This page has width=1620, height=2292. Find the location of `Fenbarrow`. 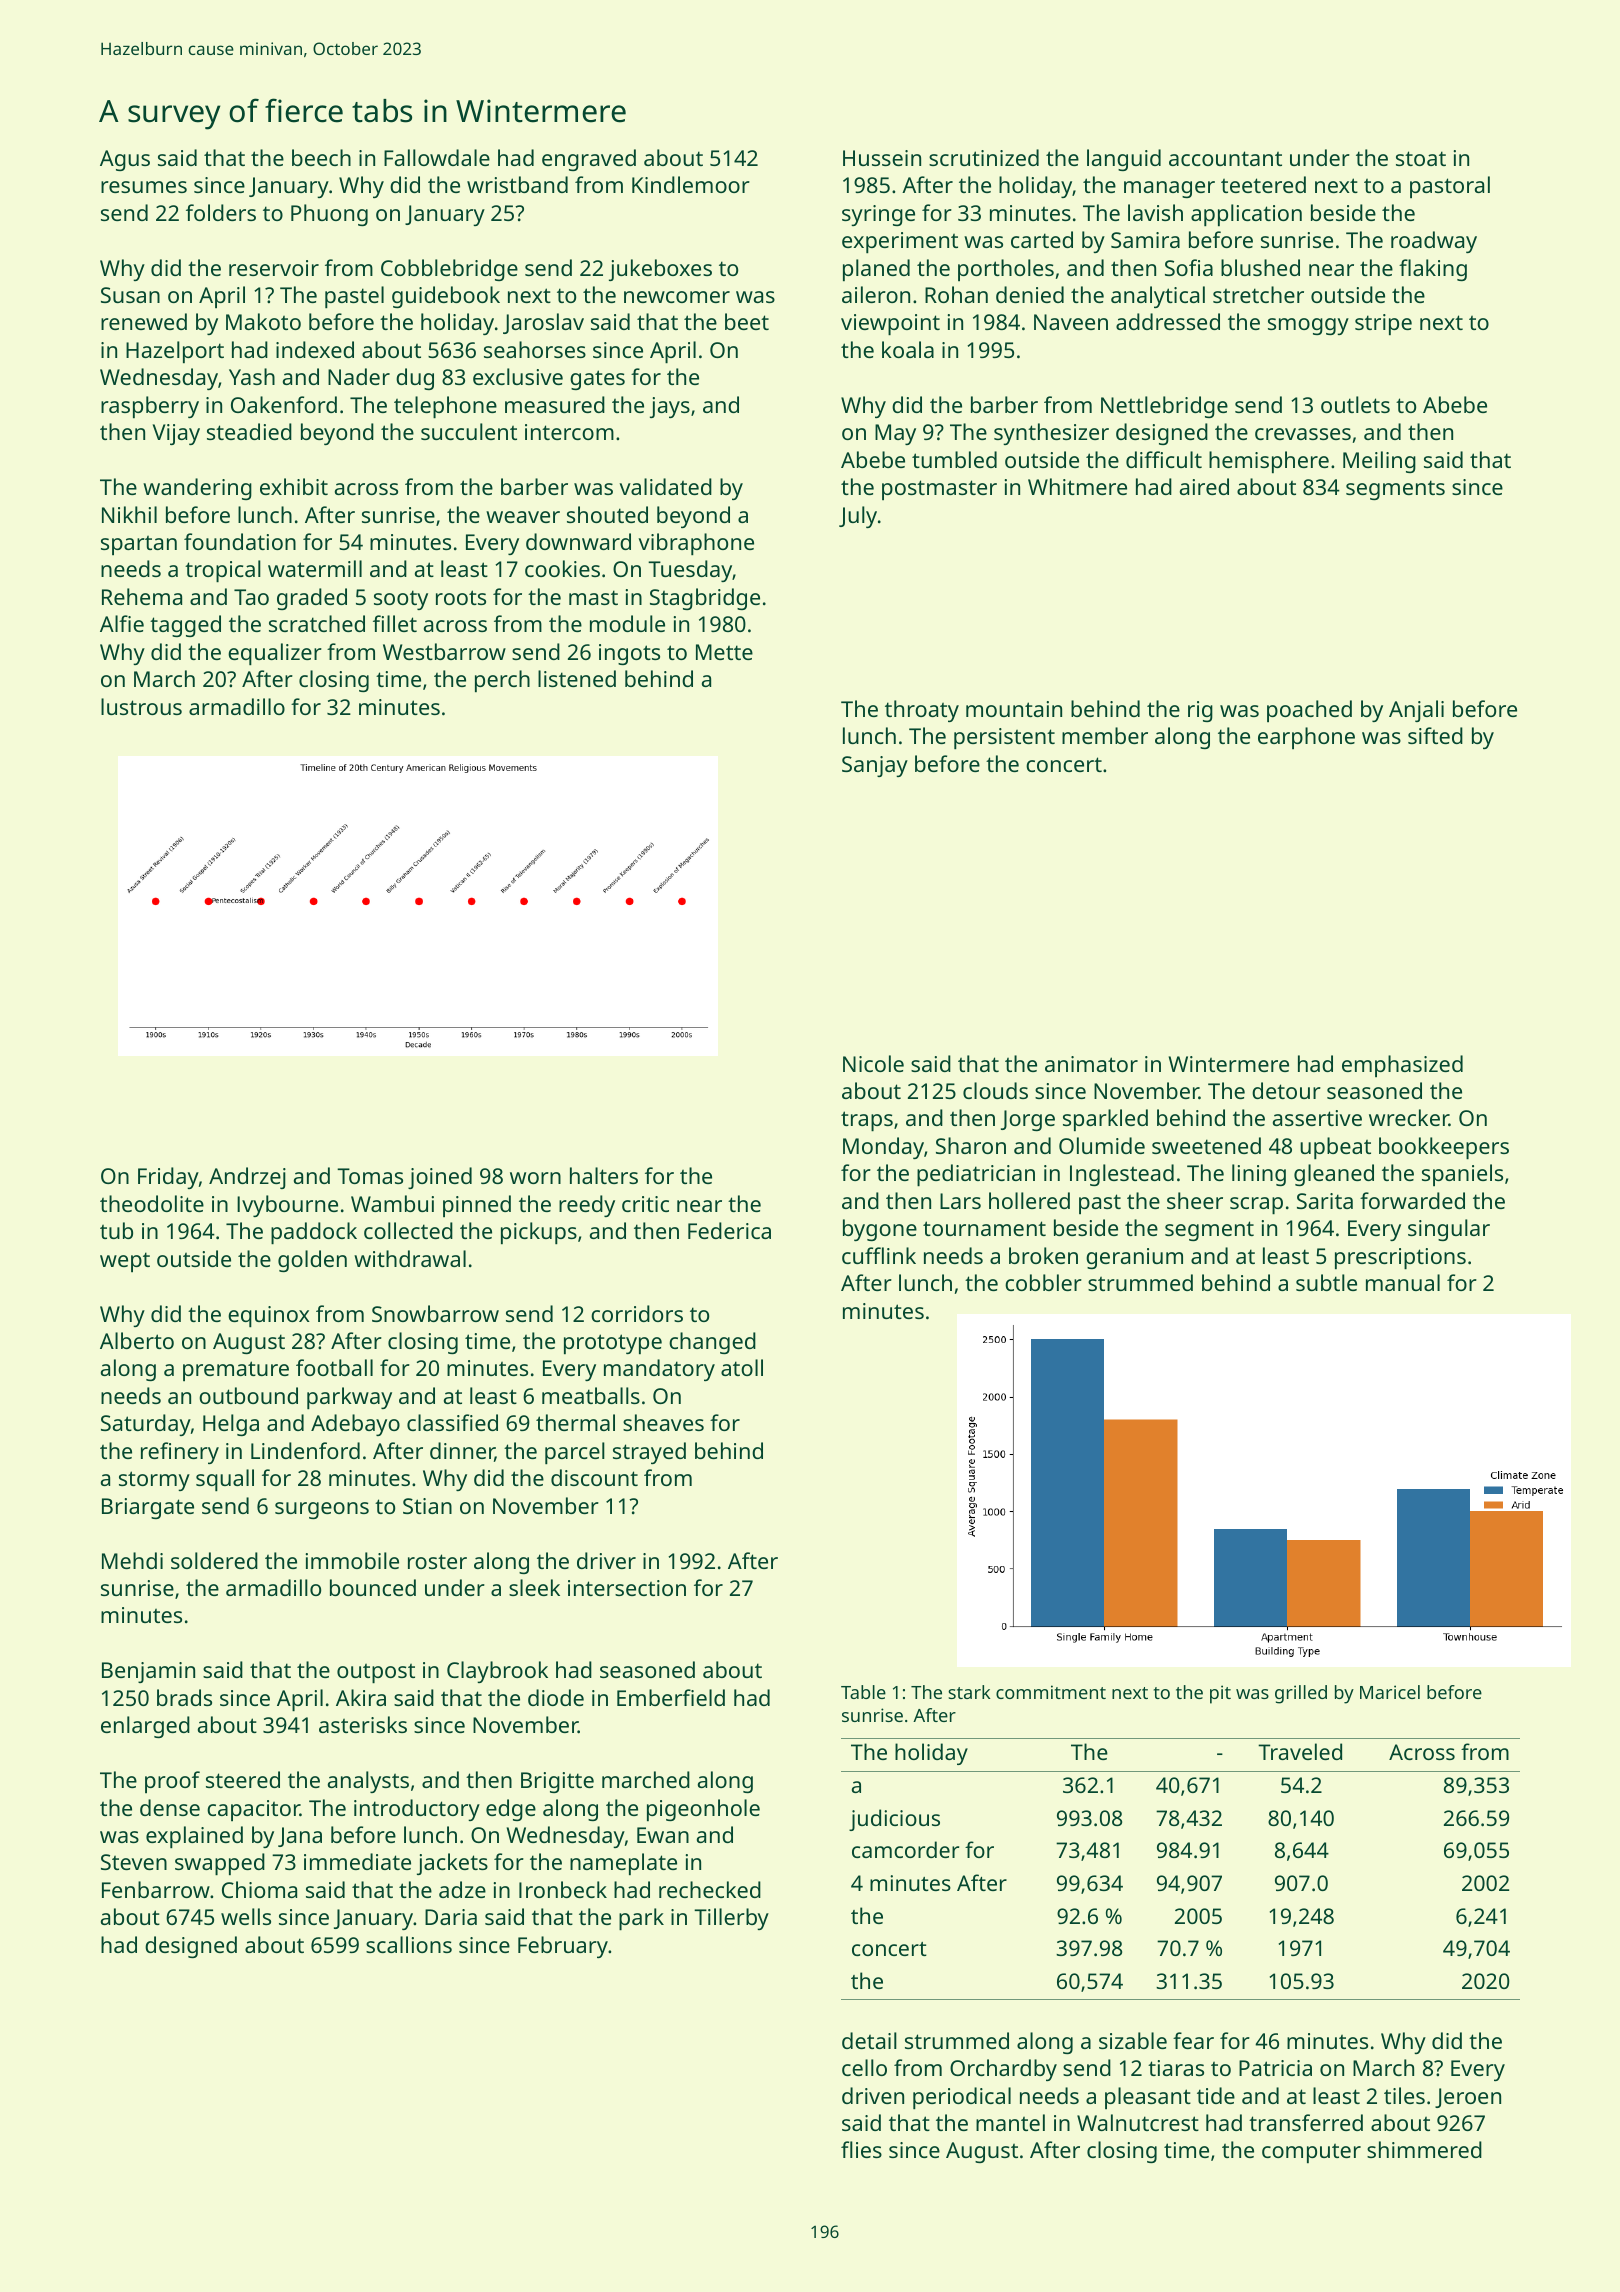

Fenbarrow is located at coordinates (156, 1889).
